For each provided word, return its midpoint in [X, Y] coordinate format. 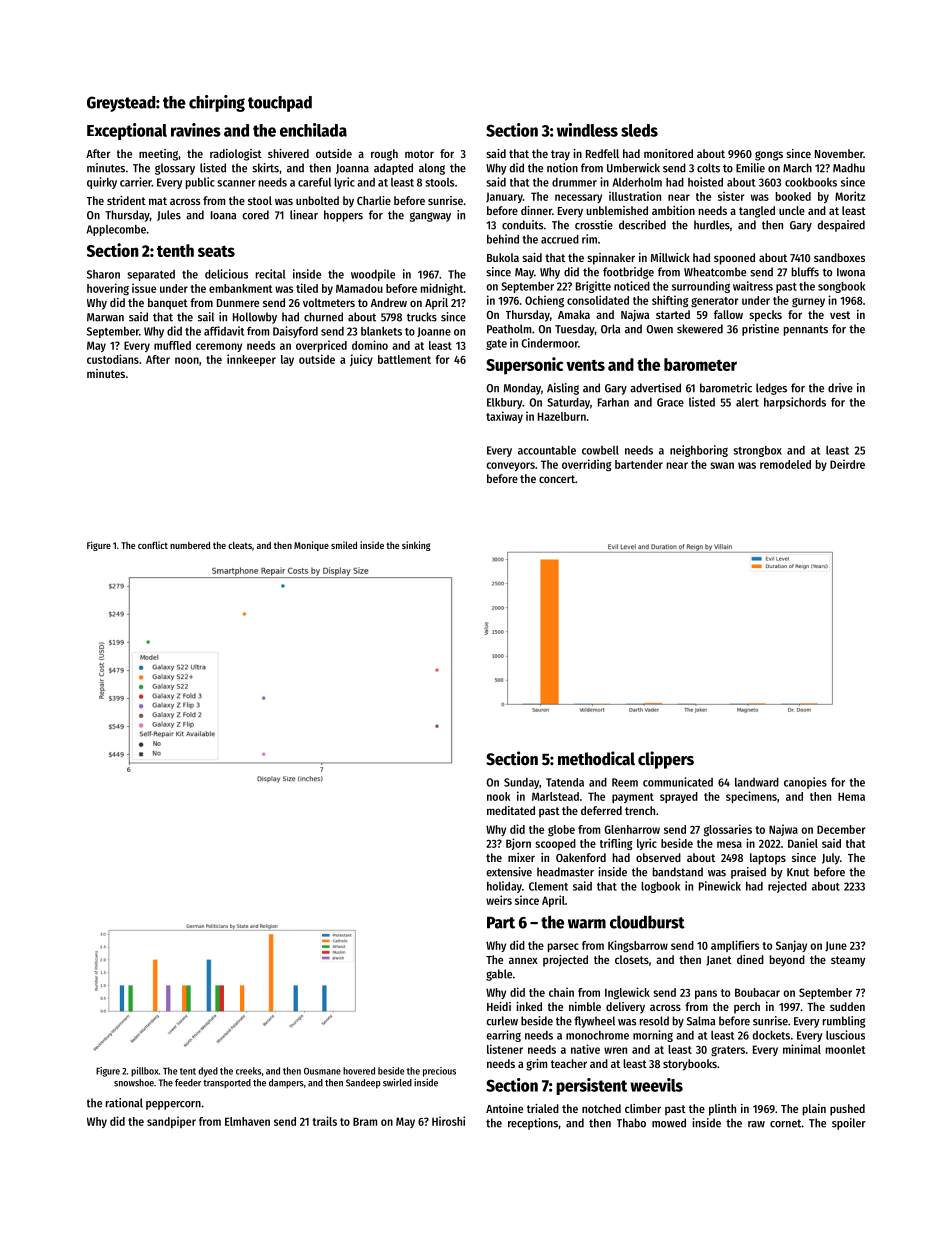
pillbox [145, 1072]
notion [562, 168]
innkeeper [251, 360]
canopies [805, 783]
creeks [248, 1071]
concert [557, 479]
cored [255, 215]
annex [523, 960]
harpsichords [795, 403]
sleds [639, 130]
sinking [416, 546]
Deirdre [847, 464]
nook [498, 796]
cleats [240, 545]
